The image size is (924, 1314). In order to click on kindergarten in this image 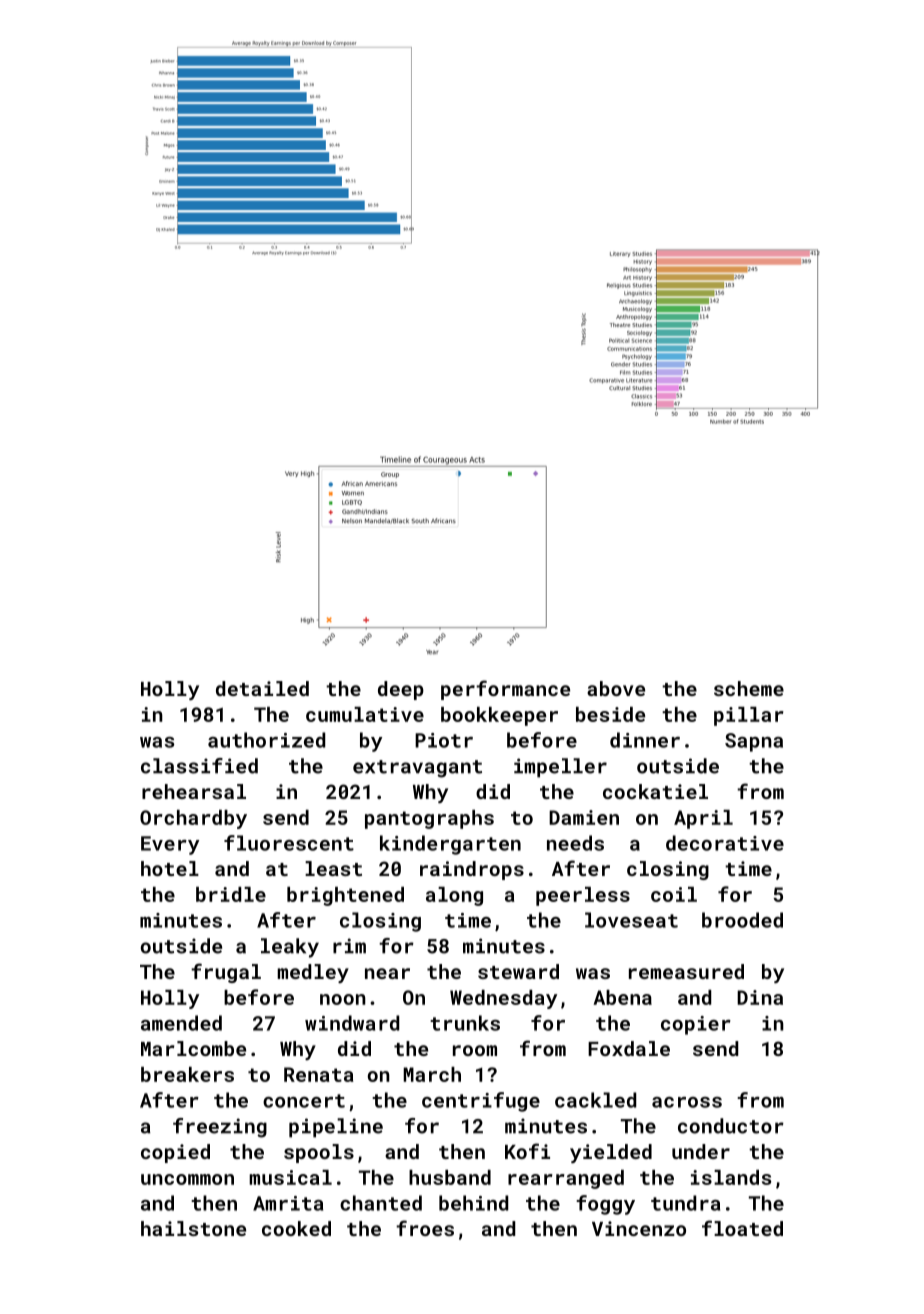, I will do `click(450, 845)`.
